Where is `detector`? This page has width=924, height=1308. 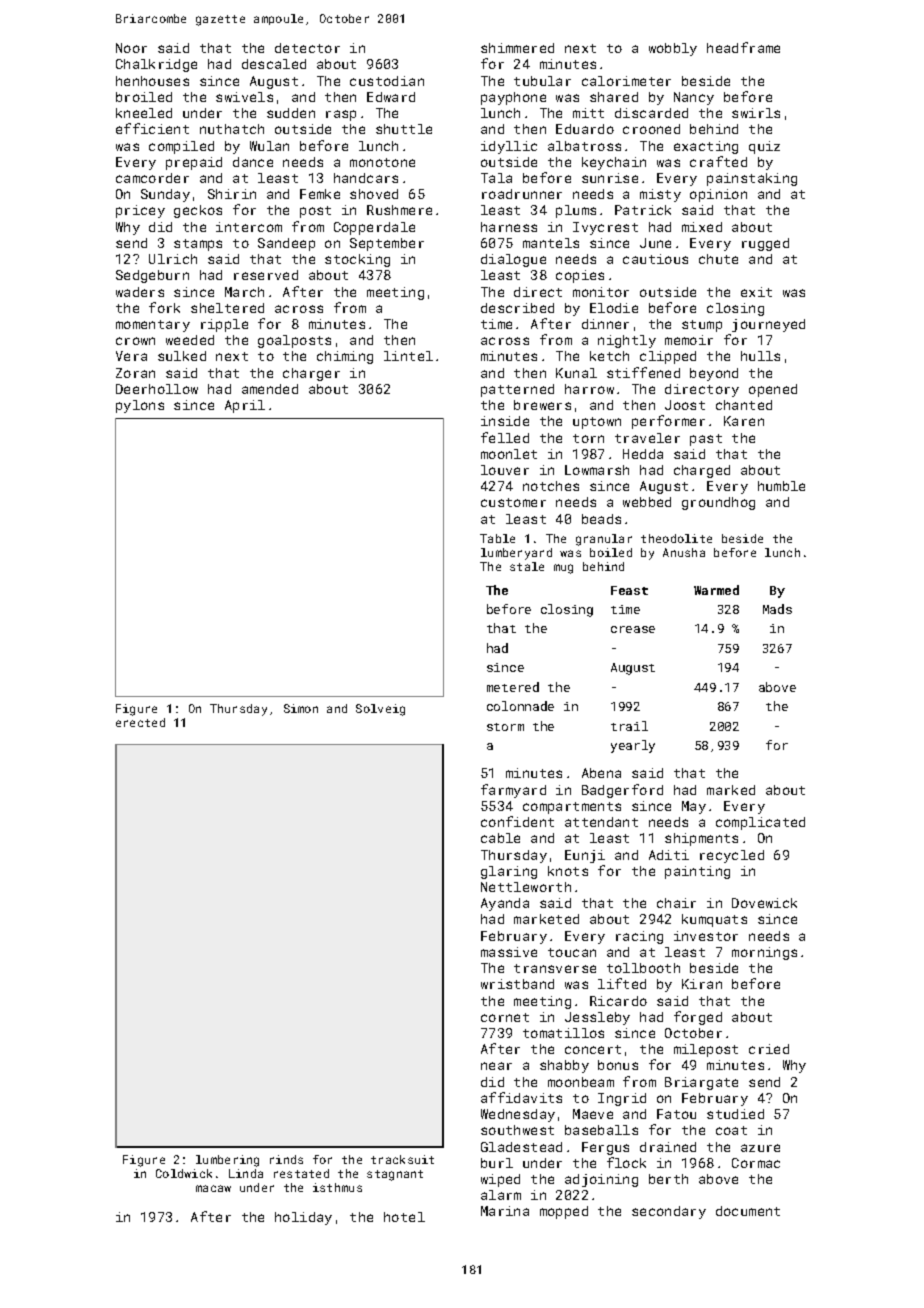
detector is located at coordinates (307, 48).
